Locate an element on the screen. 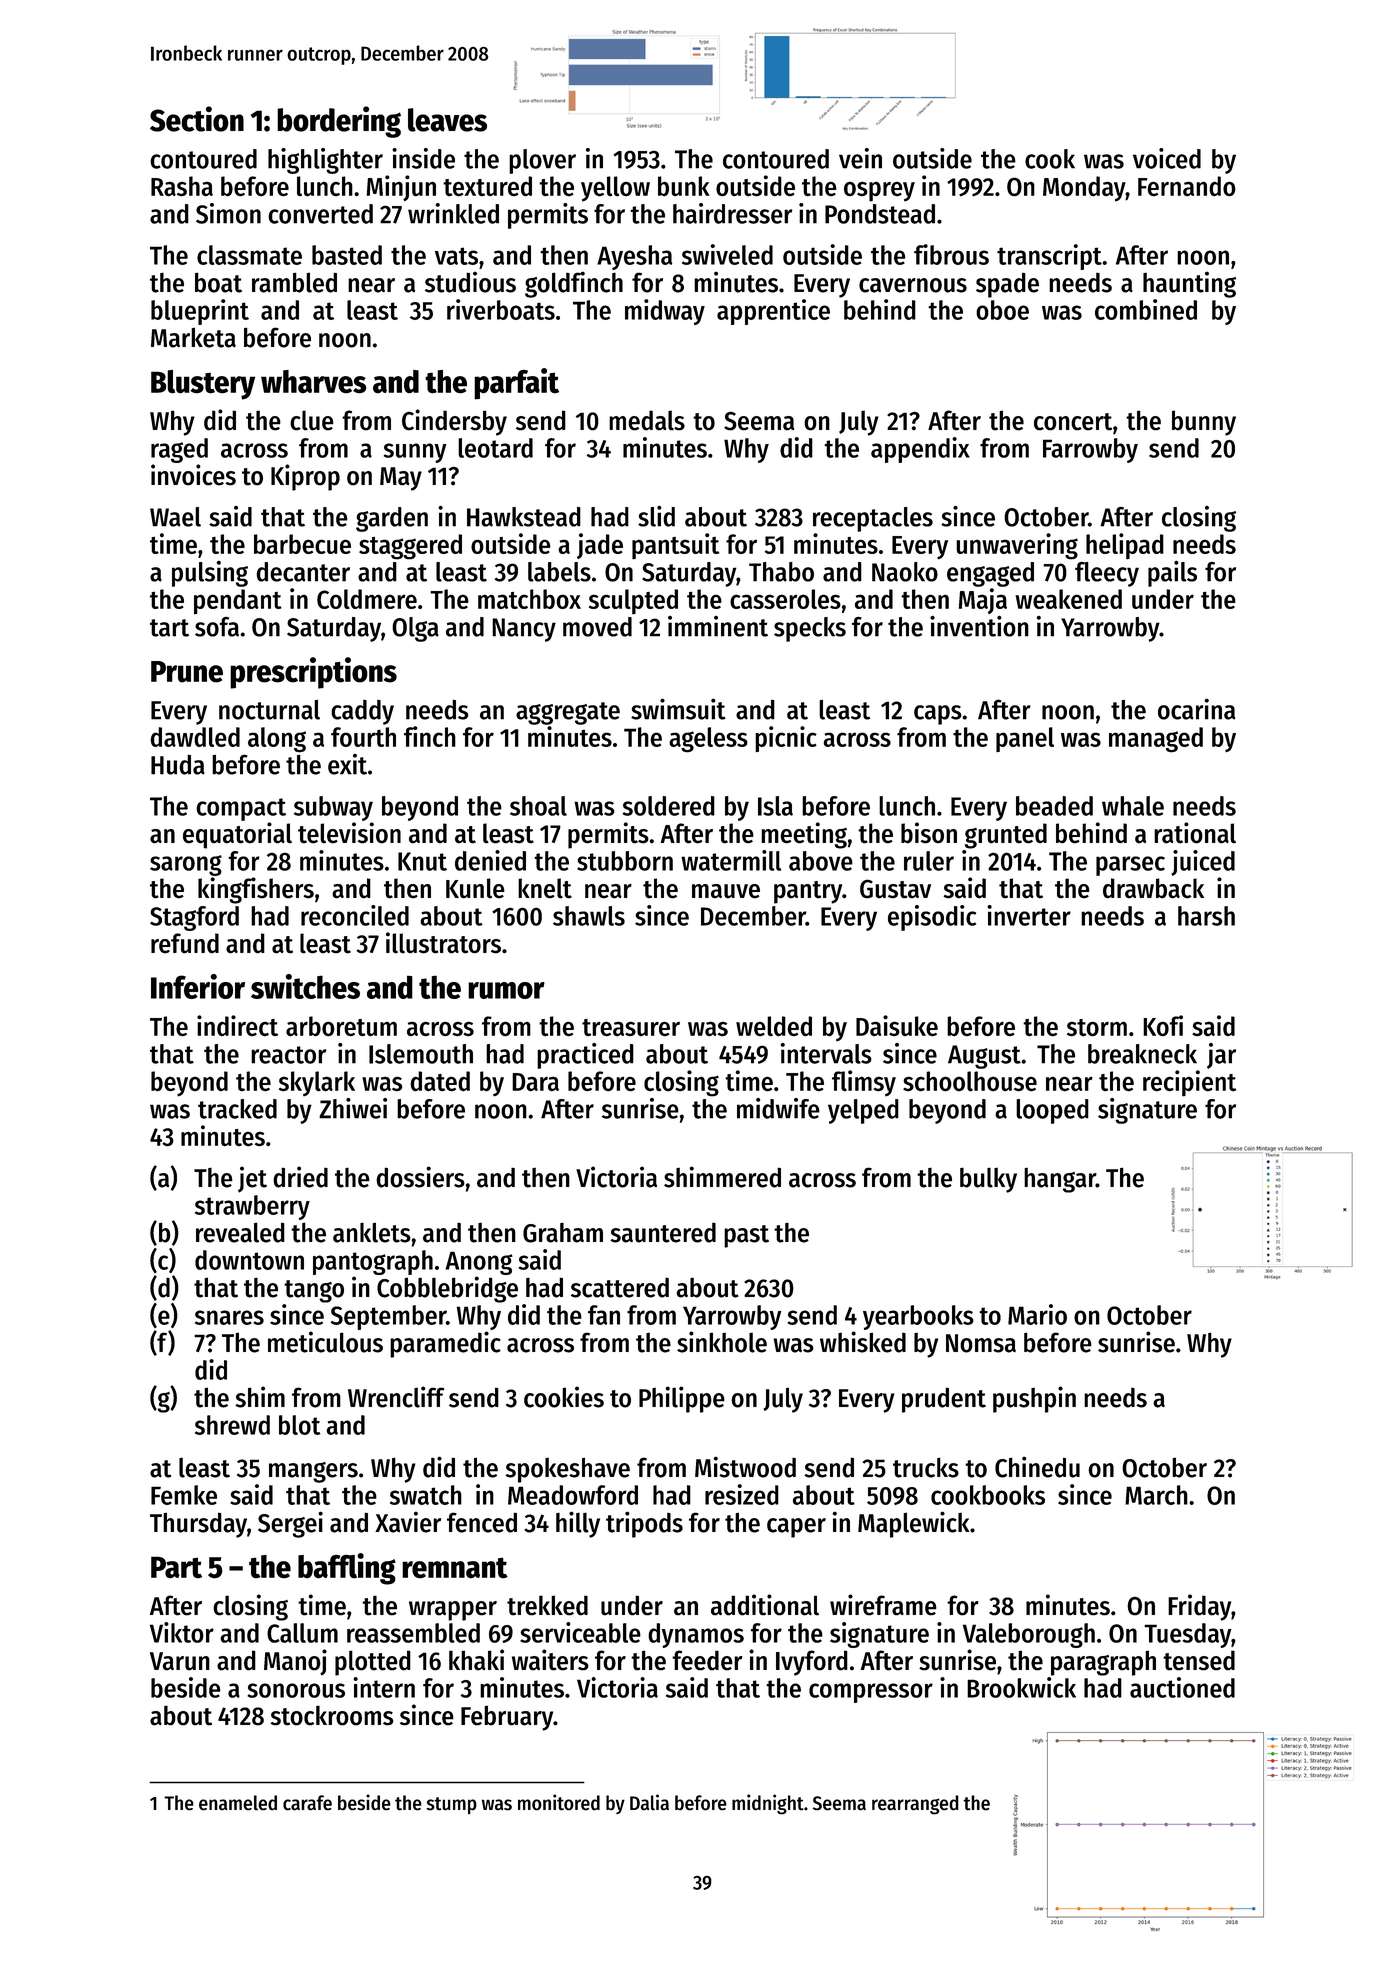  carafe is located at coordinates (307, 1802).
